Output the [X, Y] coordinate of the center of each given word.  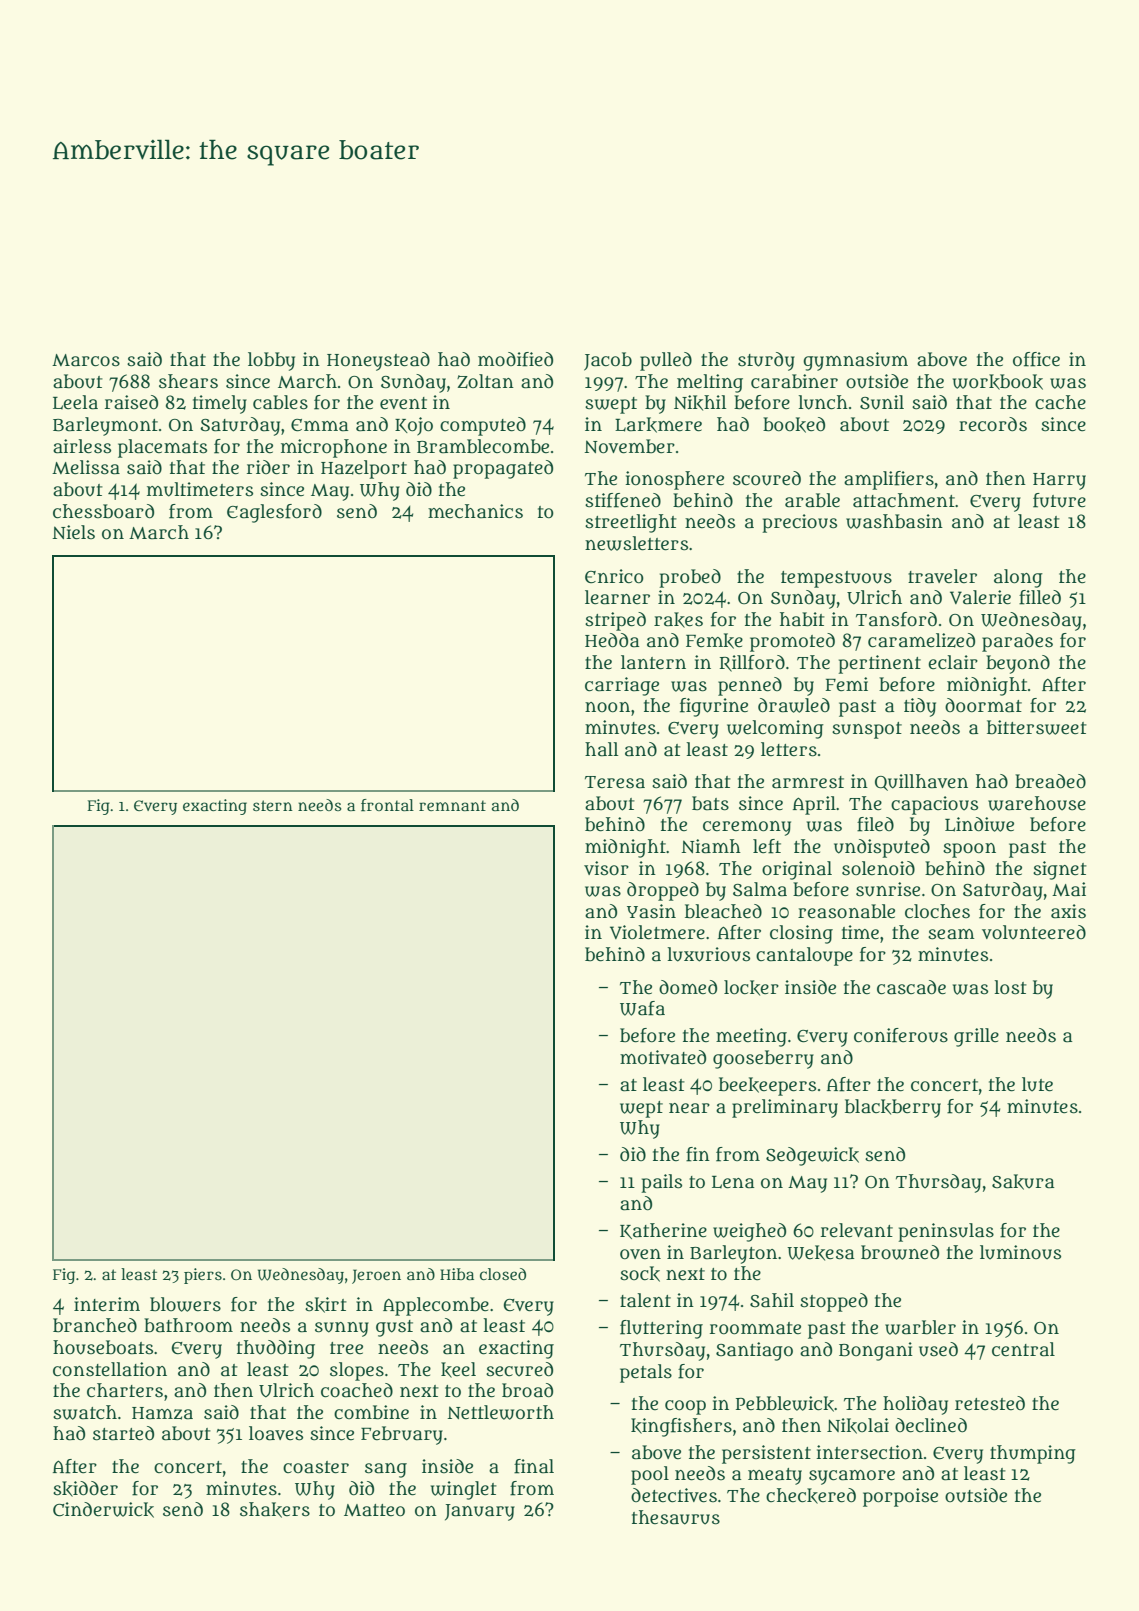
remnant [452, 805]
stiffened [623, 500]
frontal [387, 805]
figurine [714, 707]
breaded [1050, 781]
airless [82, 446]
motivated [663, 1057]
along [1018, 578]
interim [107, 1304]
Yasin [651, 911]
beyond [1018, 664]
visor [606, 868]
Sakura [1023, 1182]
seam [951, 934]
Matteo [374, 1510]
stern [273, 805]
